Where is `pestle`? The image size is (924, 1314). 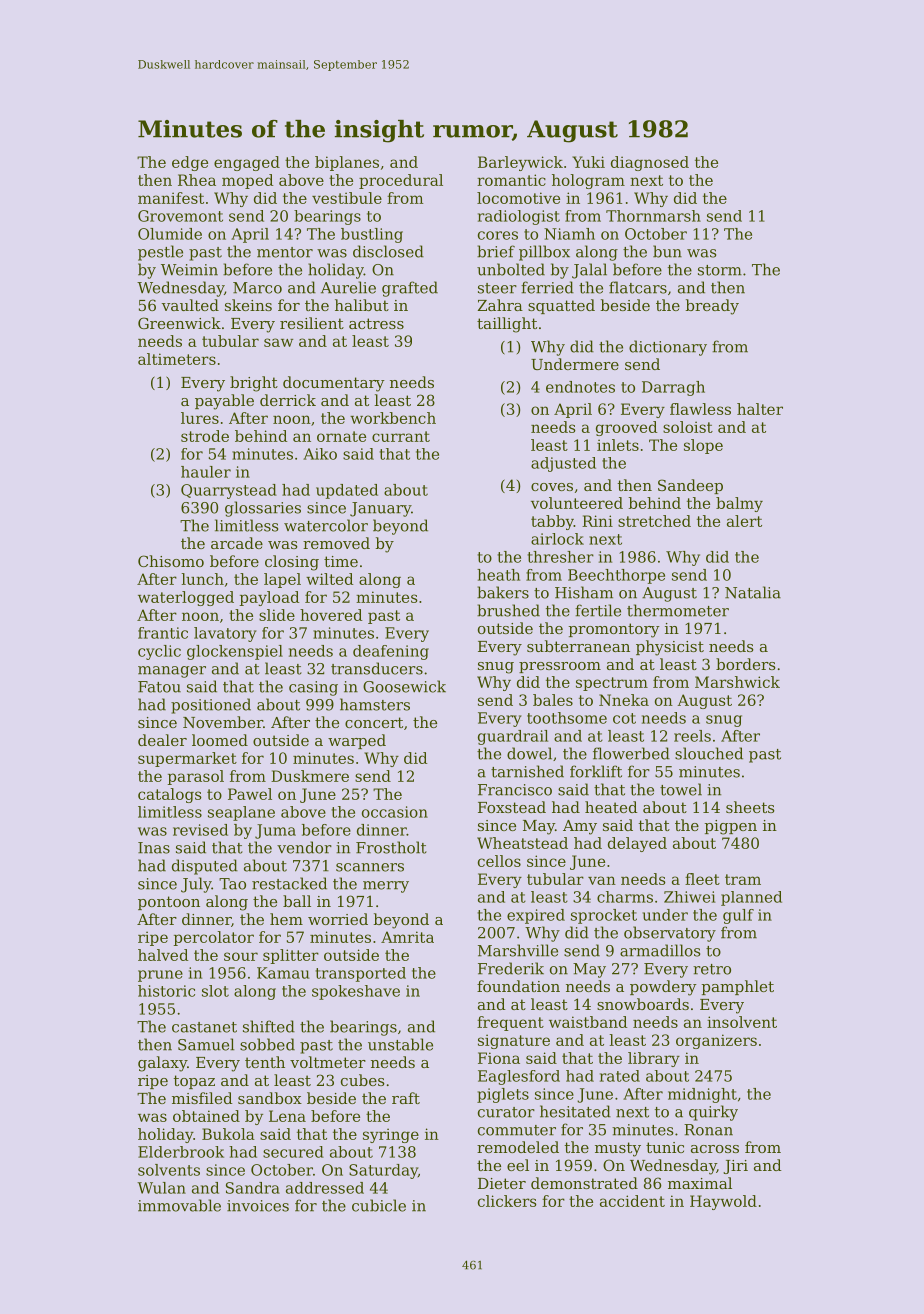 pestle is located at coordinates (160, 253).
